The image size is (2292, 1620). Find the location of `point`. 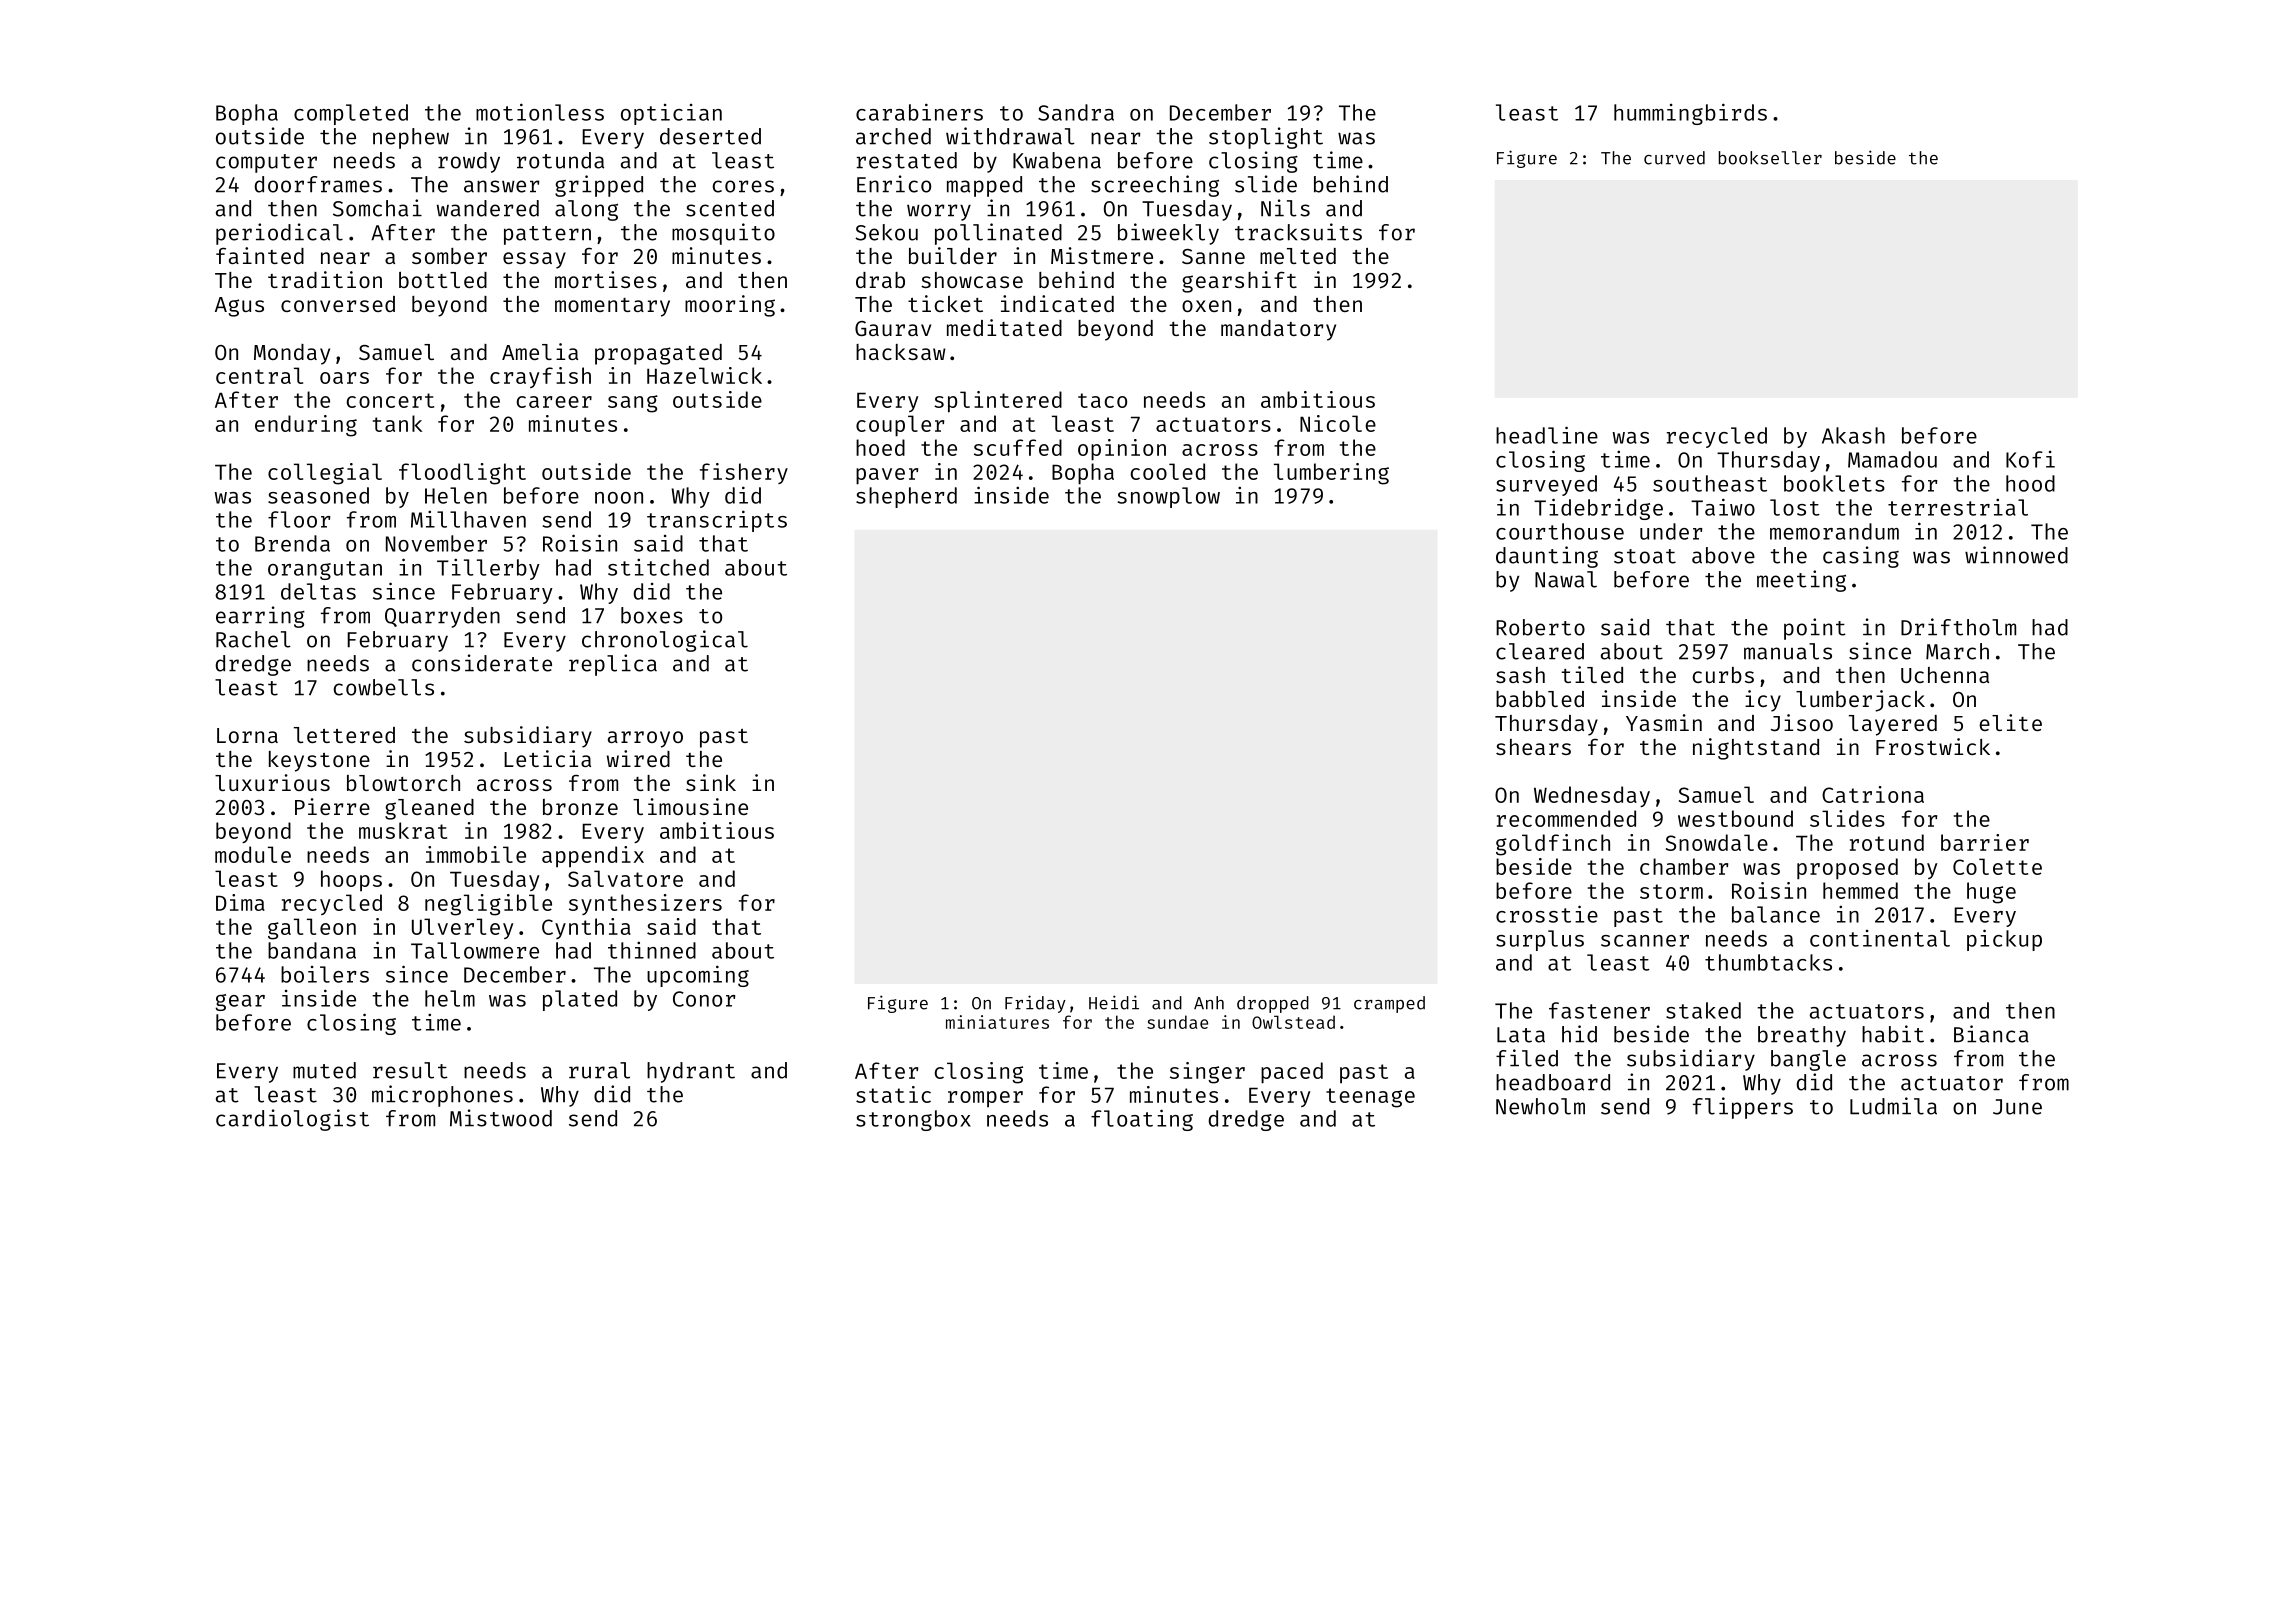

point is located at coordinates (1815, 629).
